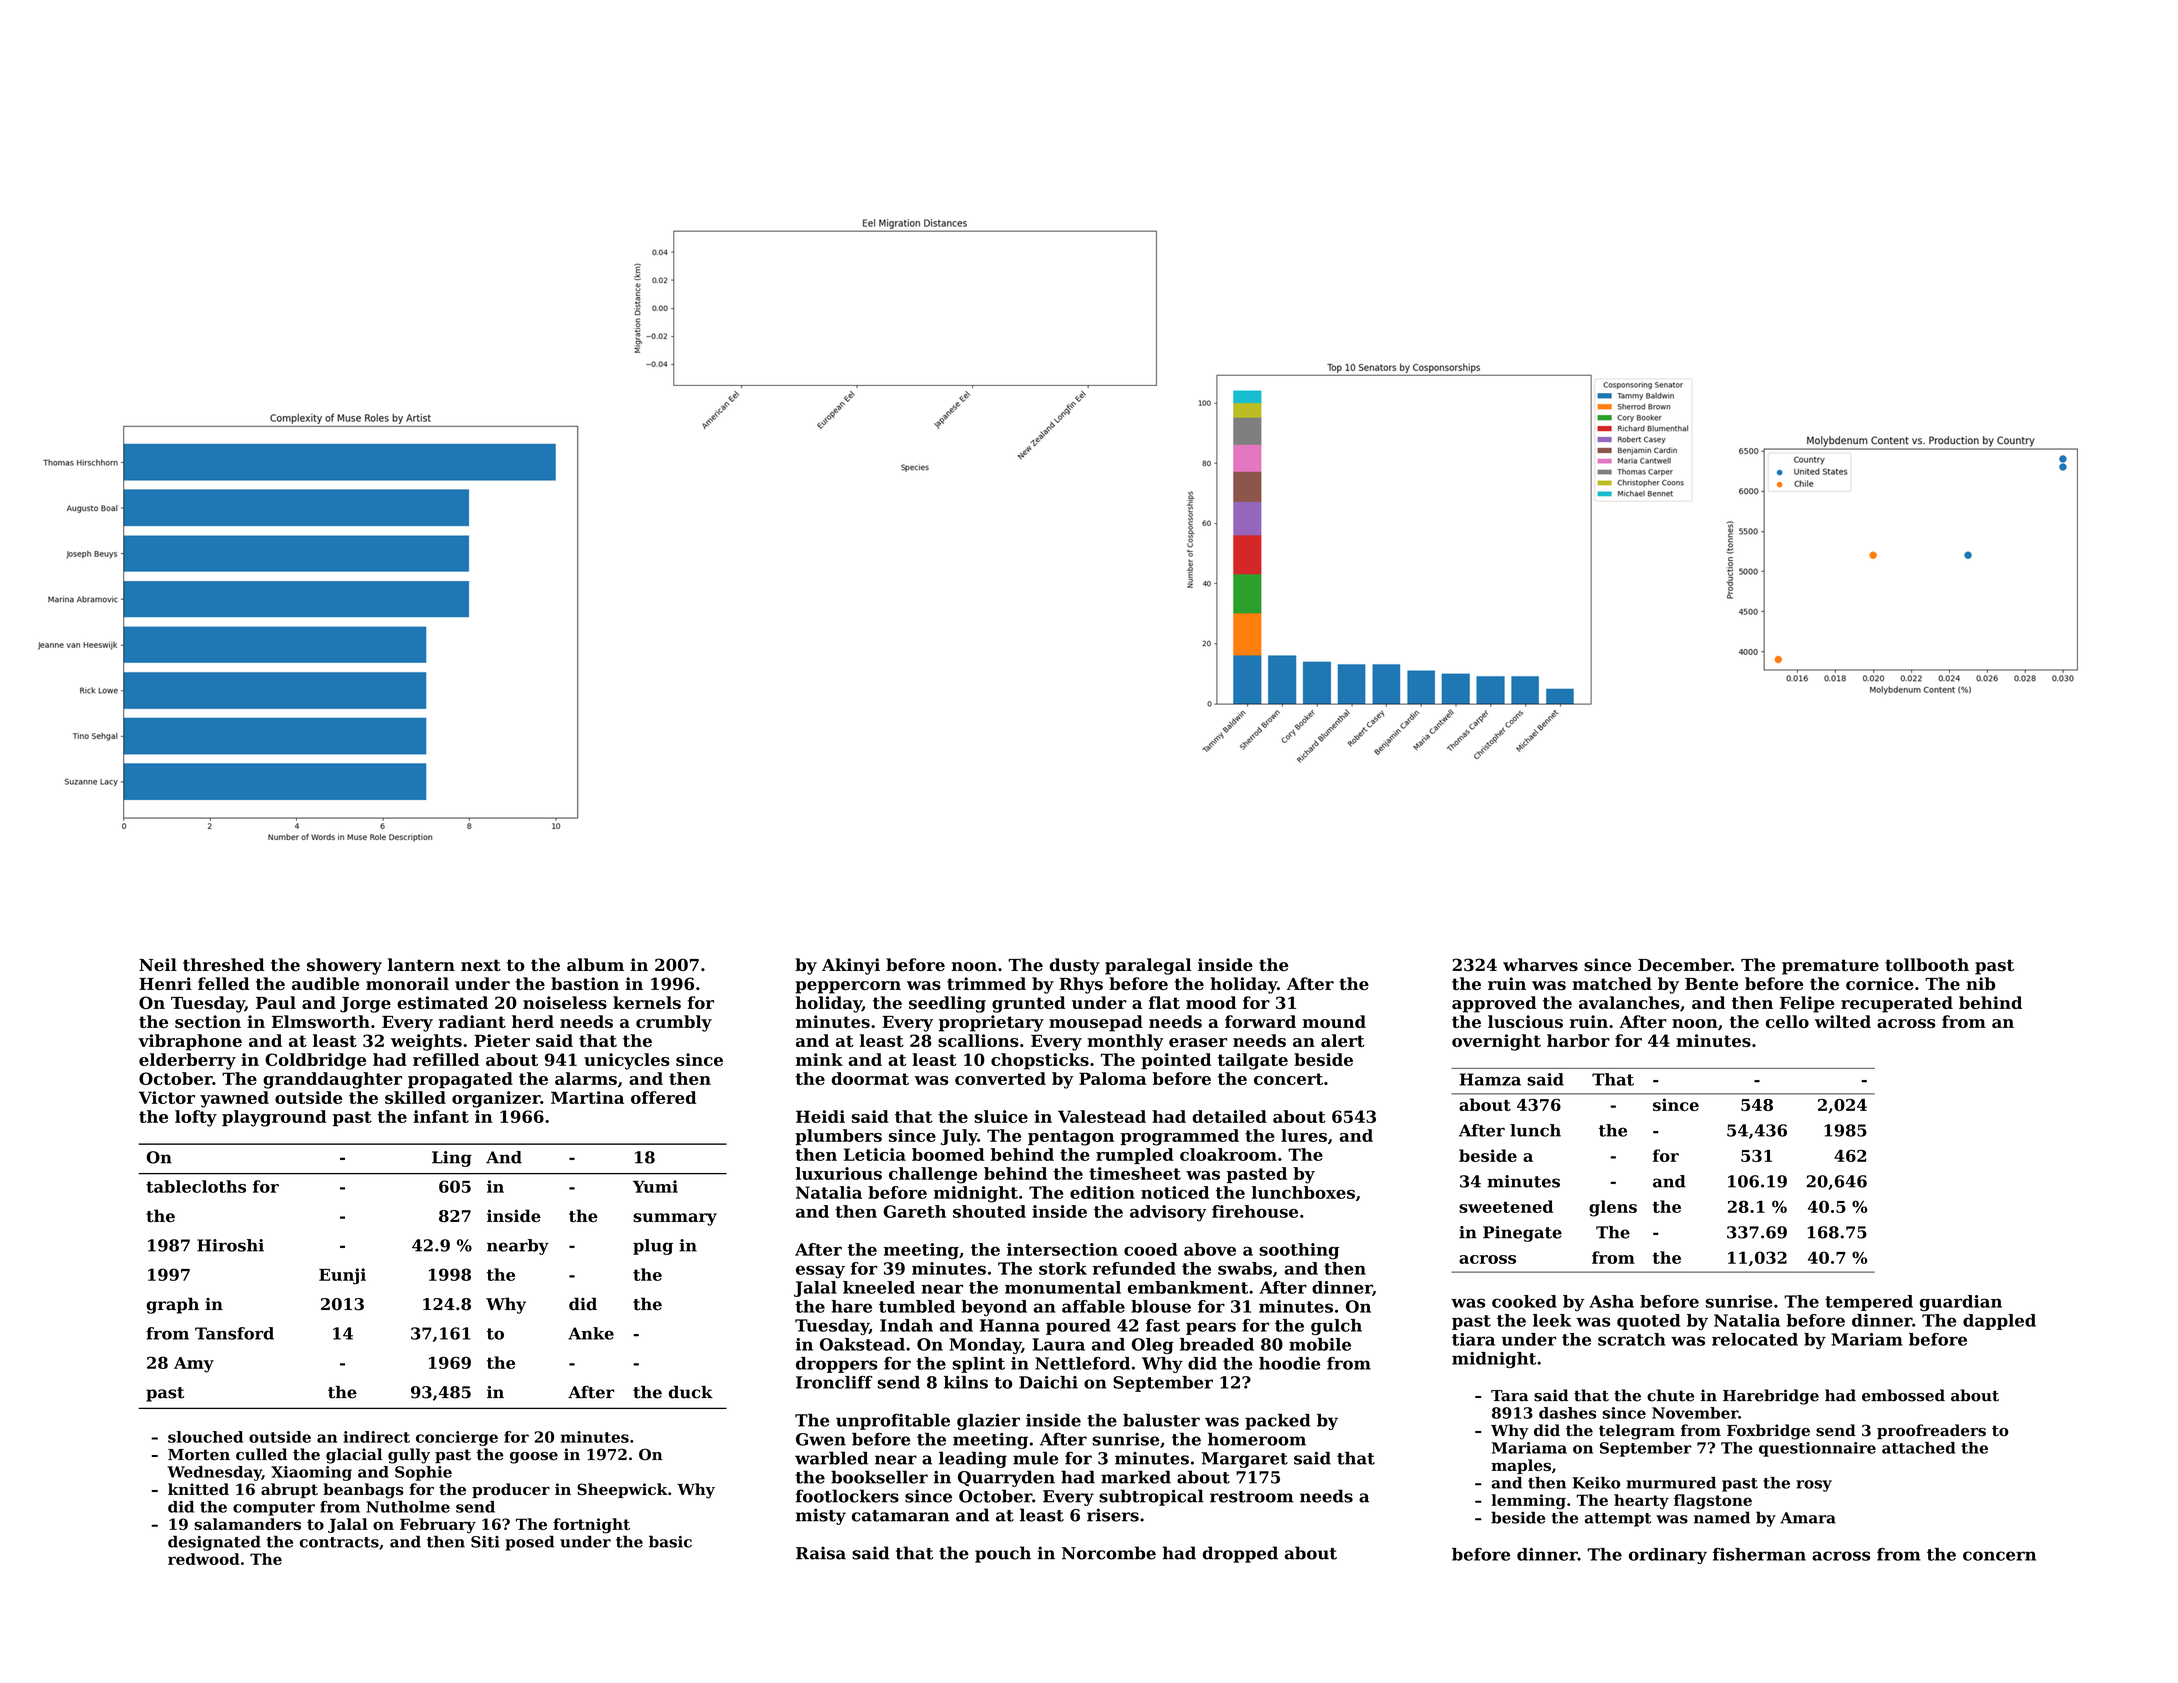 The width and height of the image is (2178, 1683). I want to click on ordinary, so click(1668, 1556).
